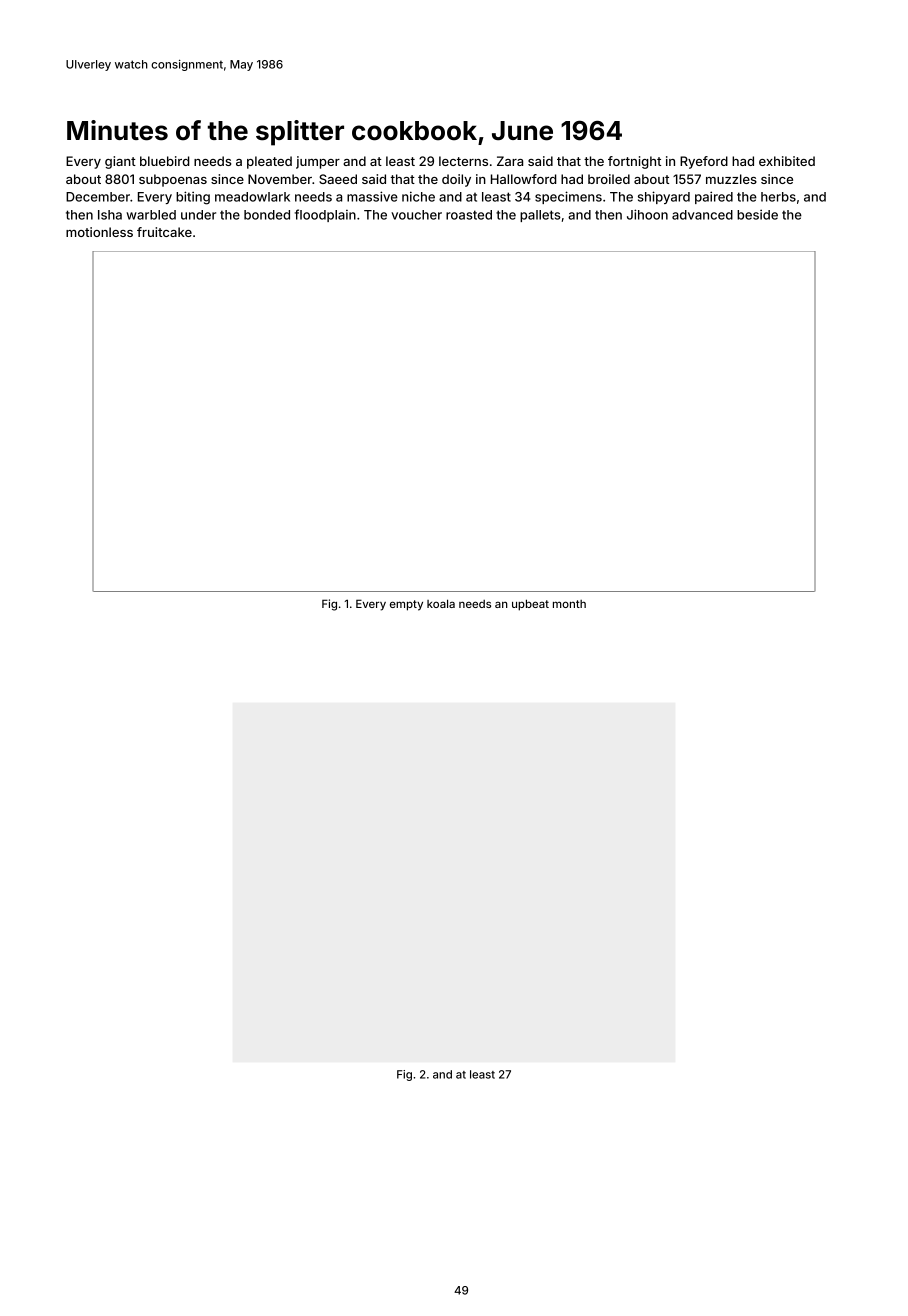 Image resolution: width=908 pixels, height=1316 pixels. I want to click on advanced, so click(702, 215).
